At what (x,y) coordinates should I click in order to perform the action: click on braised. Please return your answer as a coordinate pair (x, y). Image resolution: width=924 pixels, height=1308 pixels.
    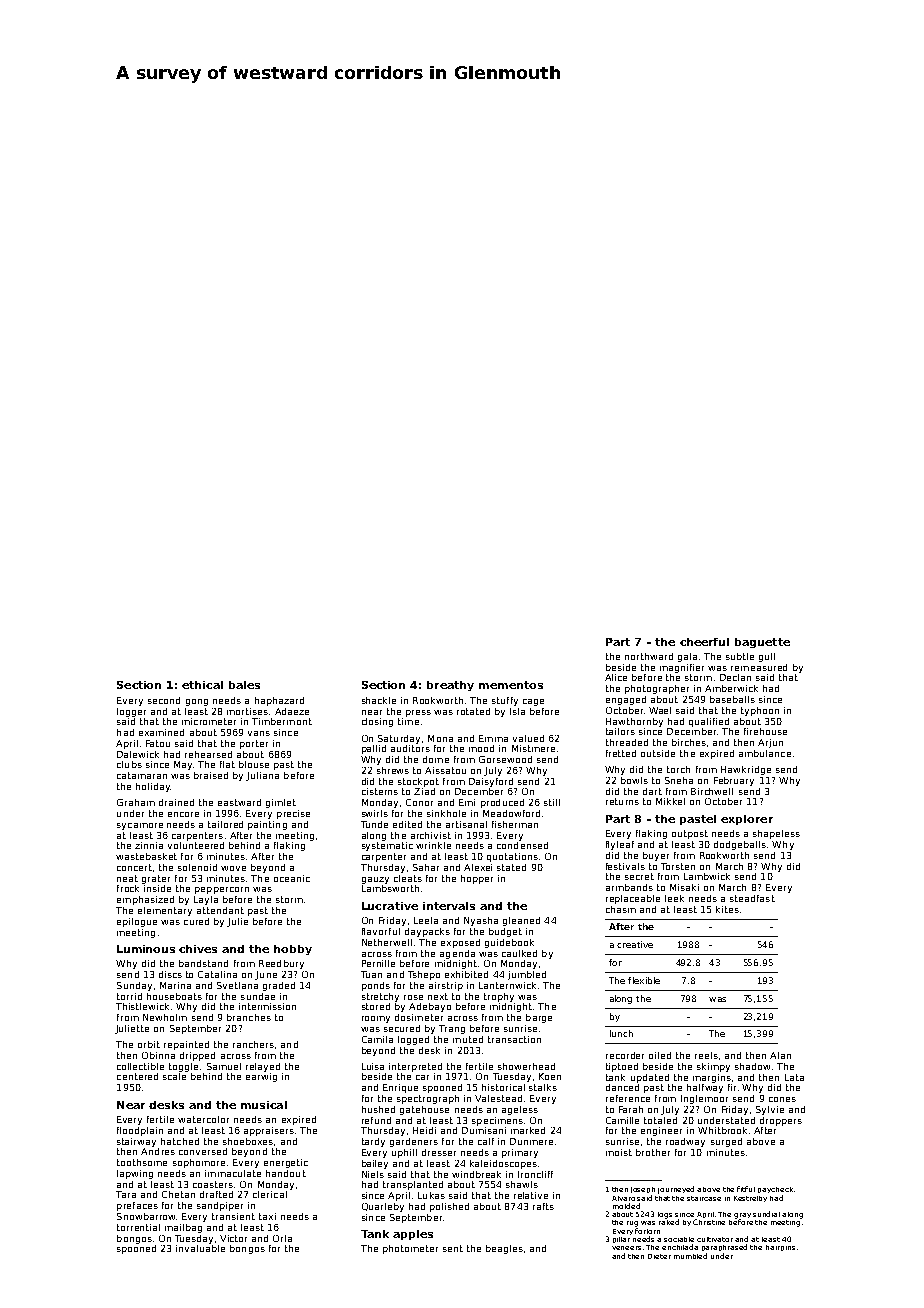
    Looking at the image, I should click on (211, 775).
